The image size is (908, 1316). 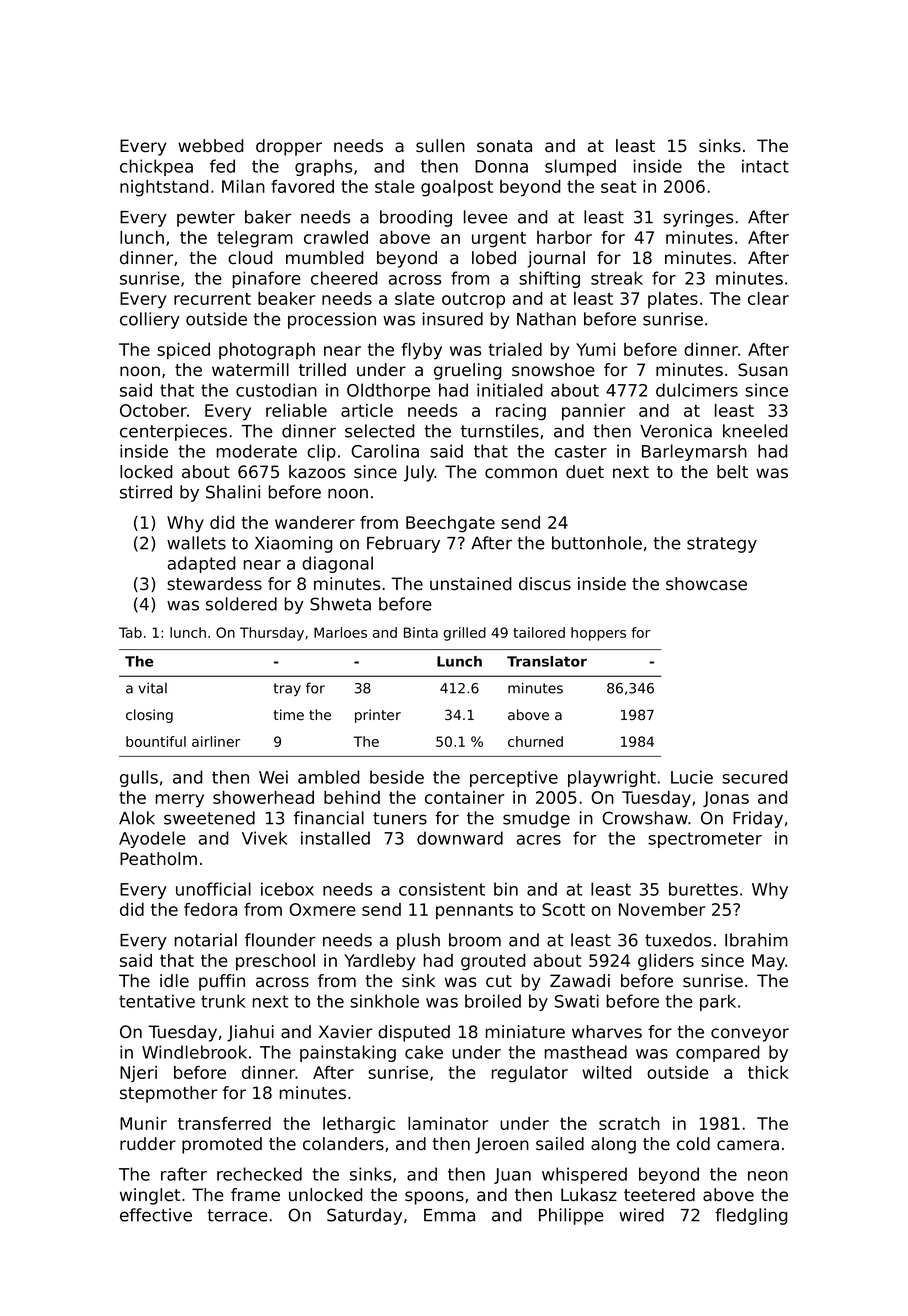 I want to click on grilled, so click(x=465, y=634).
